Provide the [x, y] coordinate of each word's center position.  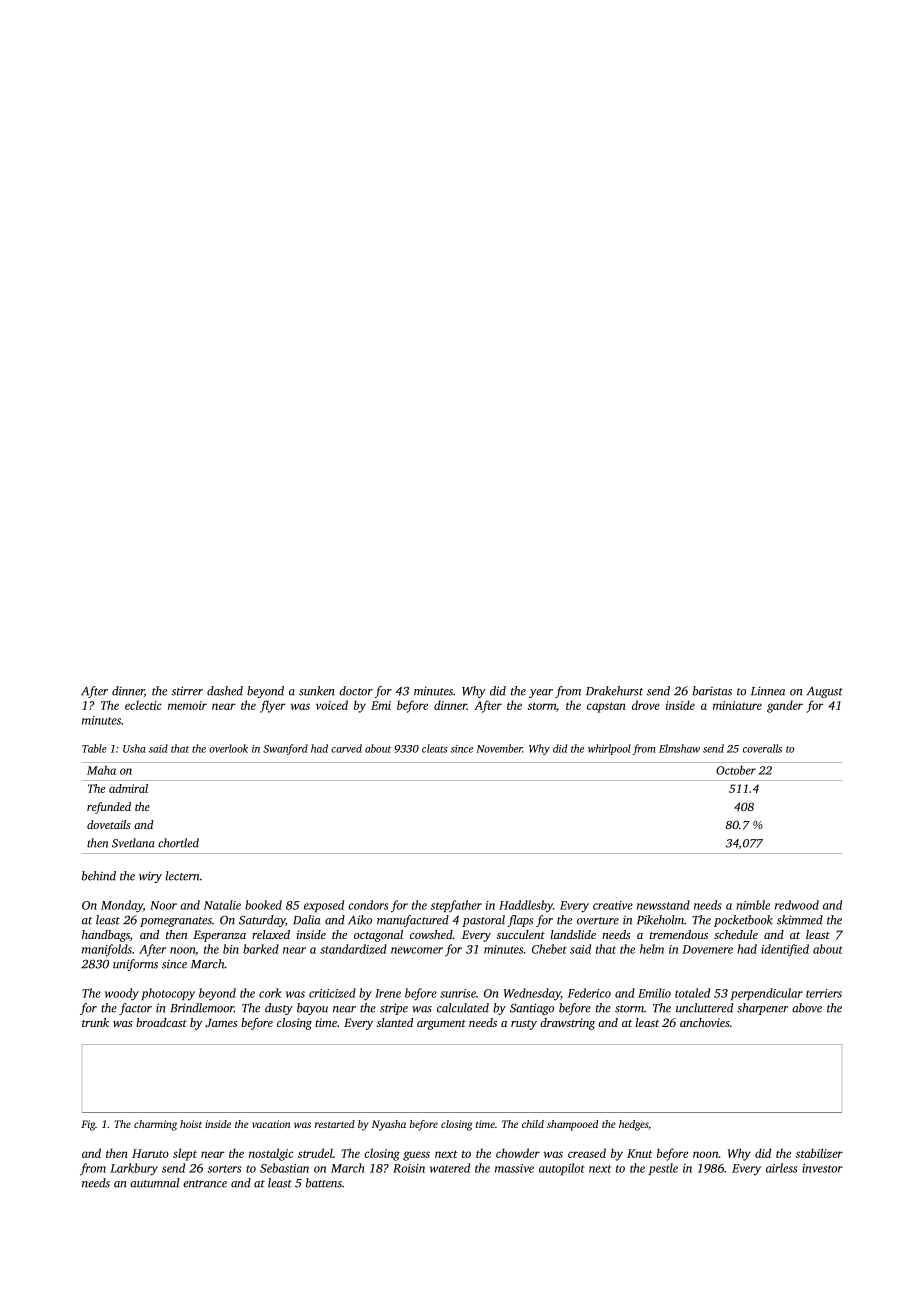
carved [346, 748]
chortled [178, 843]
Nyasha [389, 1125]
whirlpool [609, 749]
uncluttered [704, 1008]
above [807, 1008]
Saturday [262, 921]
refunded [109, 808]
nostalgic [271, 1154]
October [736, 770]
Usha [134, 748]
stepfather [456, 906]
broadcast [161, 1022]
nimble [753, 905]
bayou [312, 1009]
